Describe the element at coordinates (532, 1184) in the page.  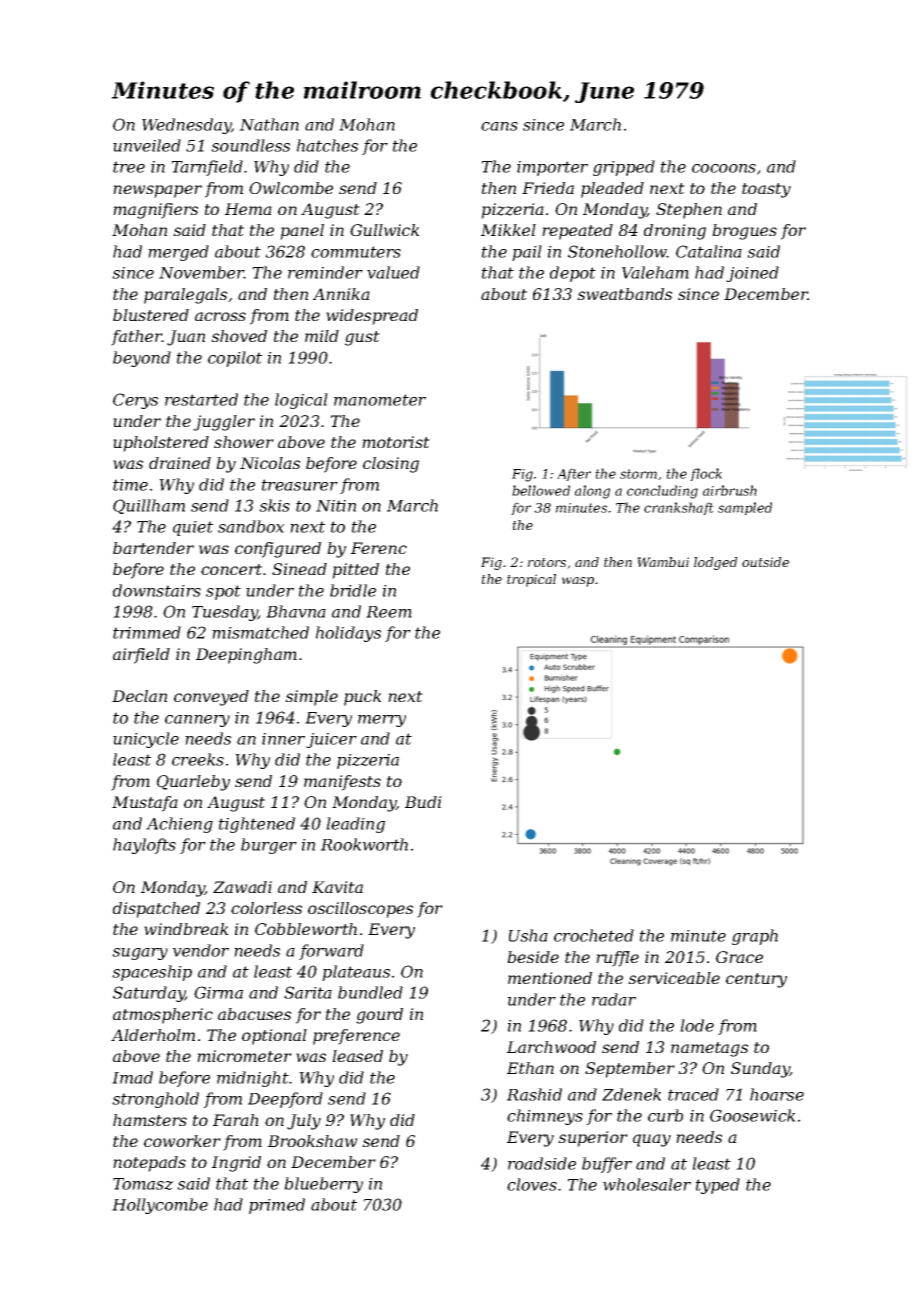
I see `cloves` at that location.
